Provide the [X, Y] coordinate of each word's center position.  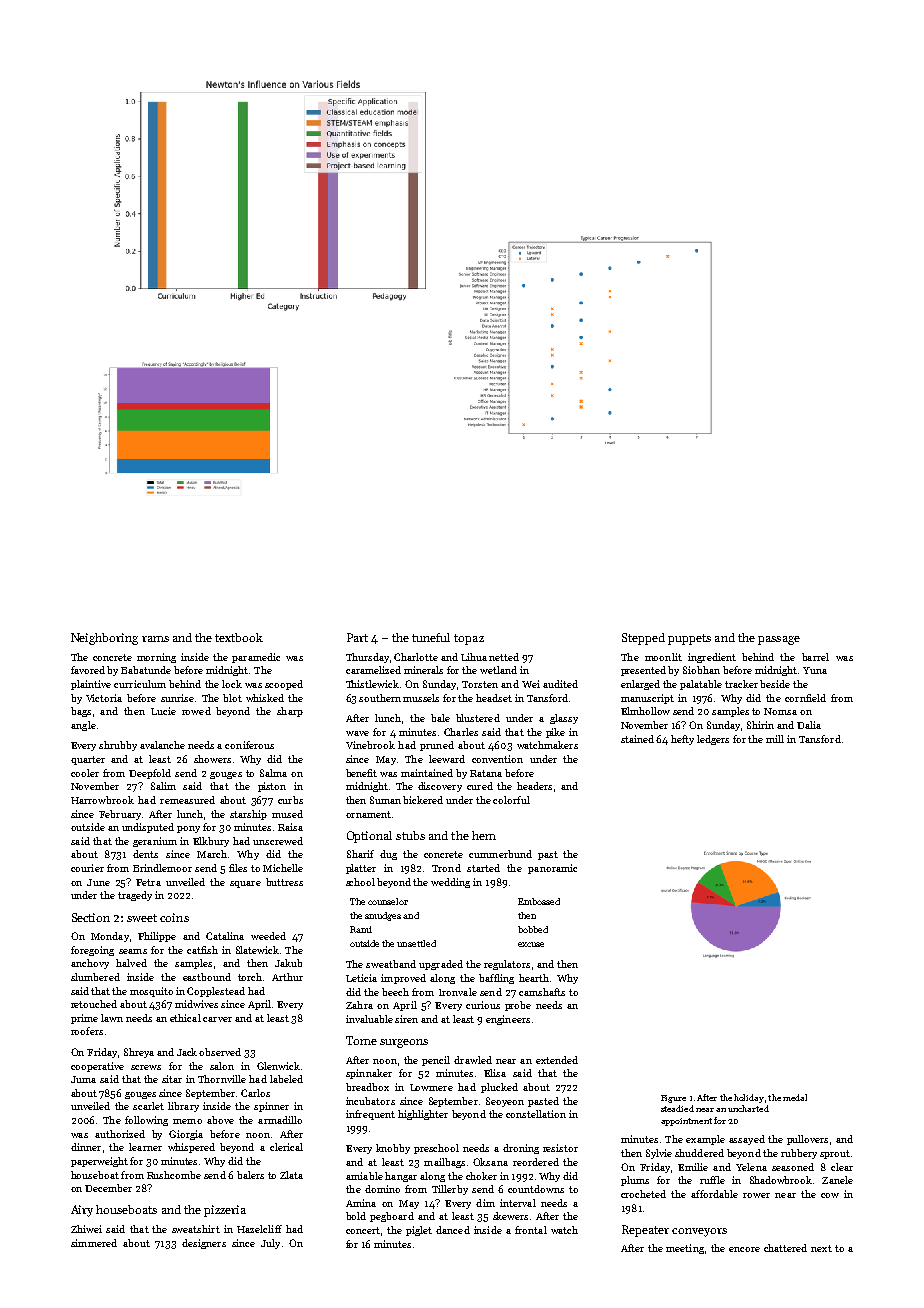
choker [481, 1176]
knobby [393, 1149]
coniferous [249, 745]
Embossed [539, 901]
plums [635, 1181]
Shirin [760, 725]
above [220, 1120]
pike [555, 733]
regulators [507, 965]
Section [91, 917]
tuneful [431, 637]
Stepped [643, 639]
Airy [82, 1211]
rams [155, 639]
